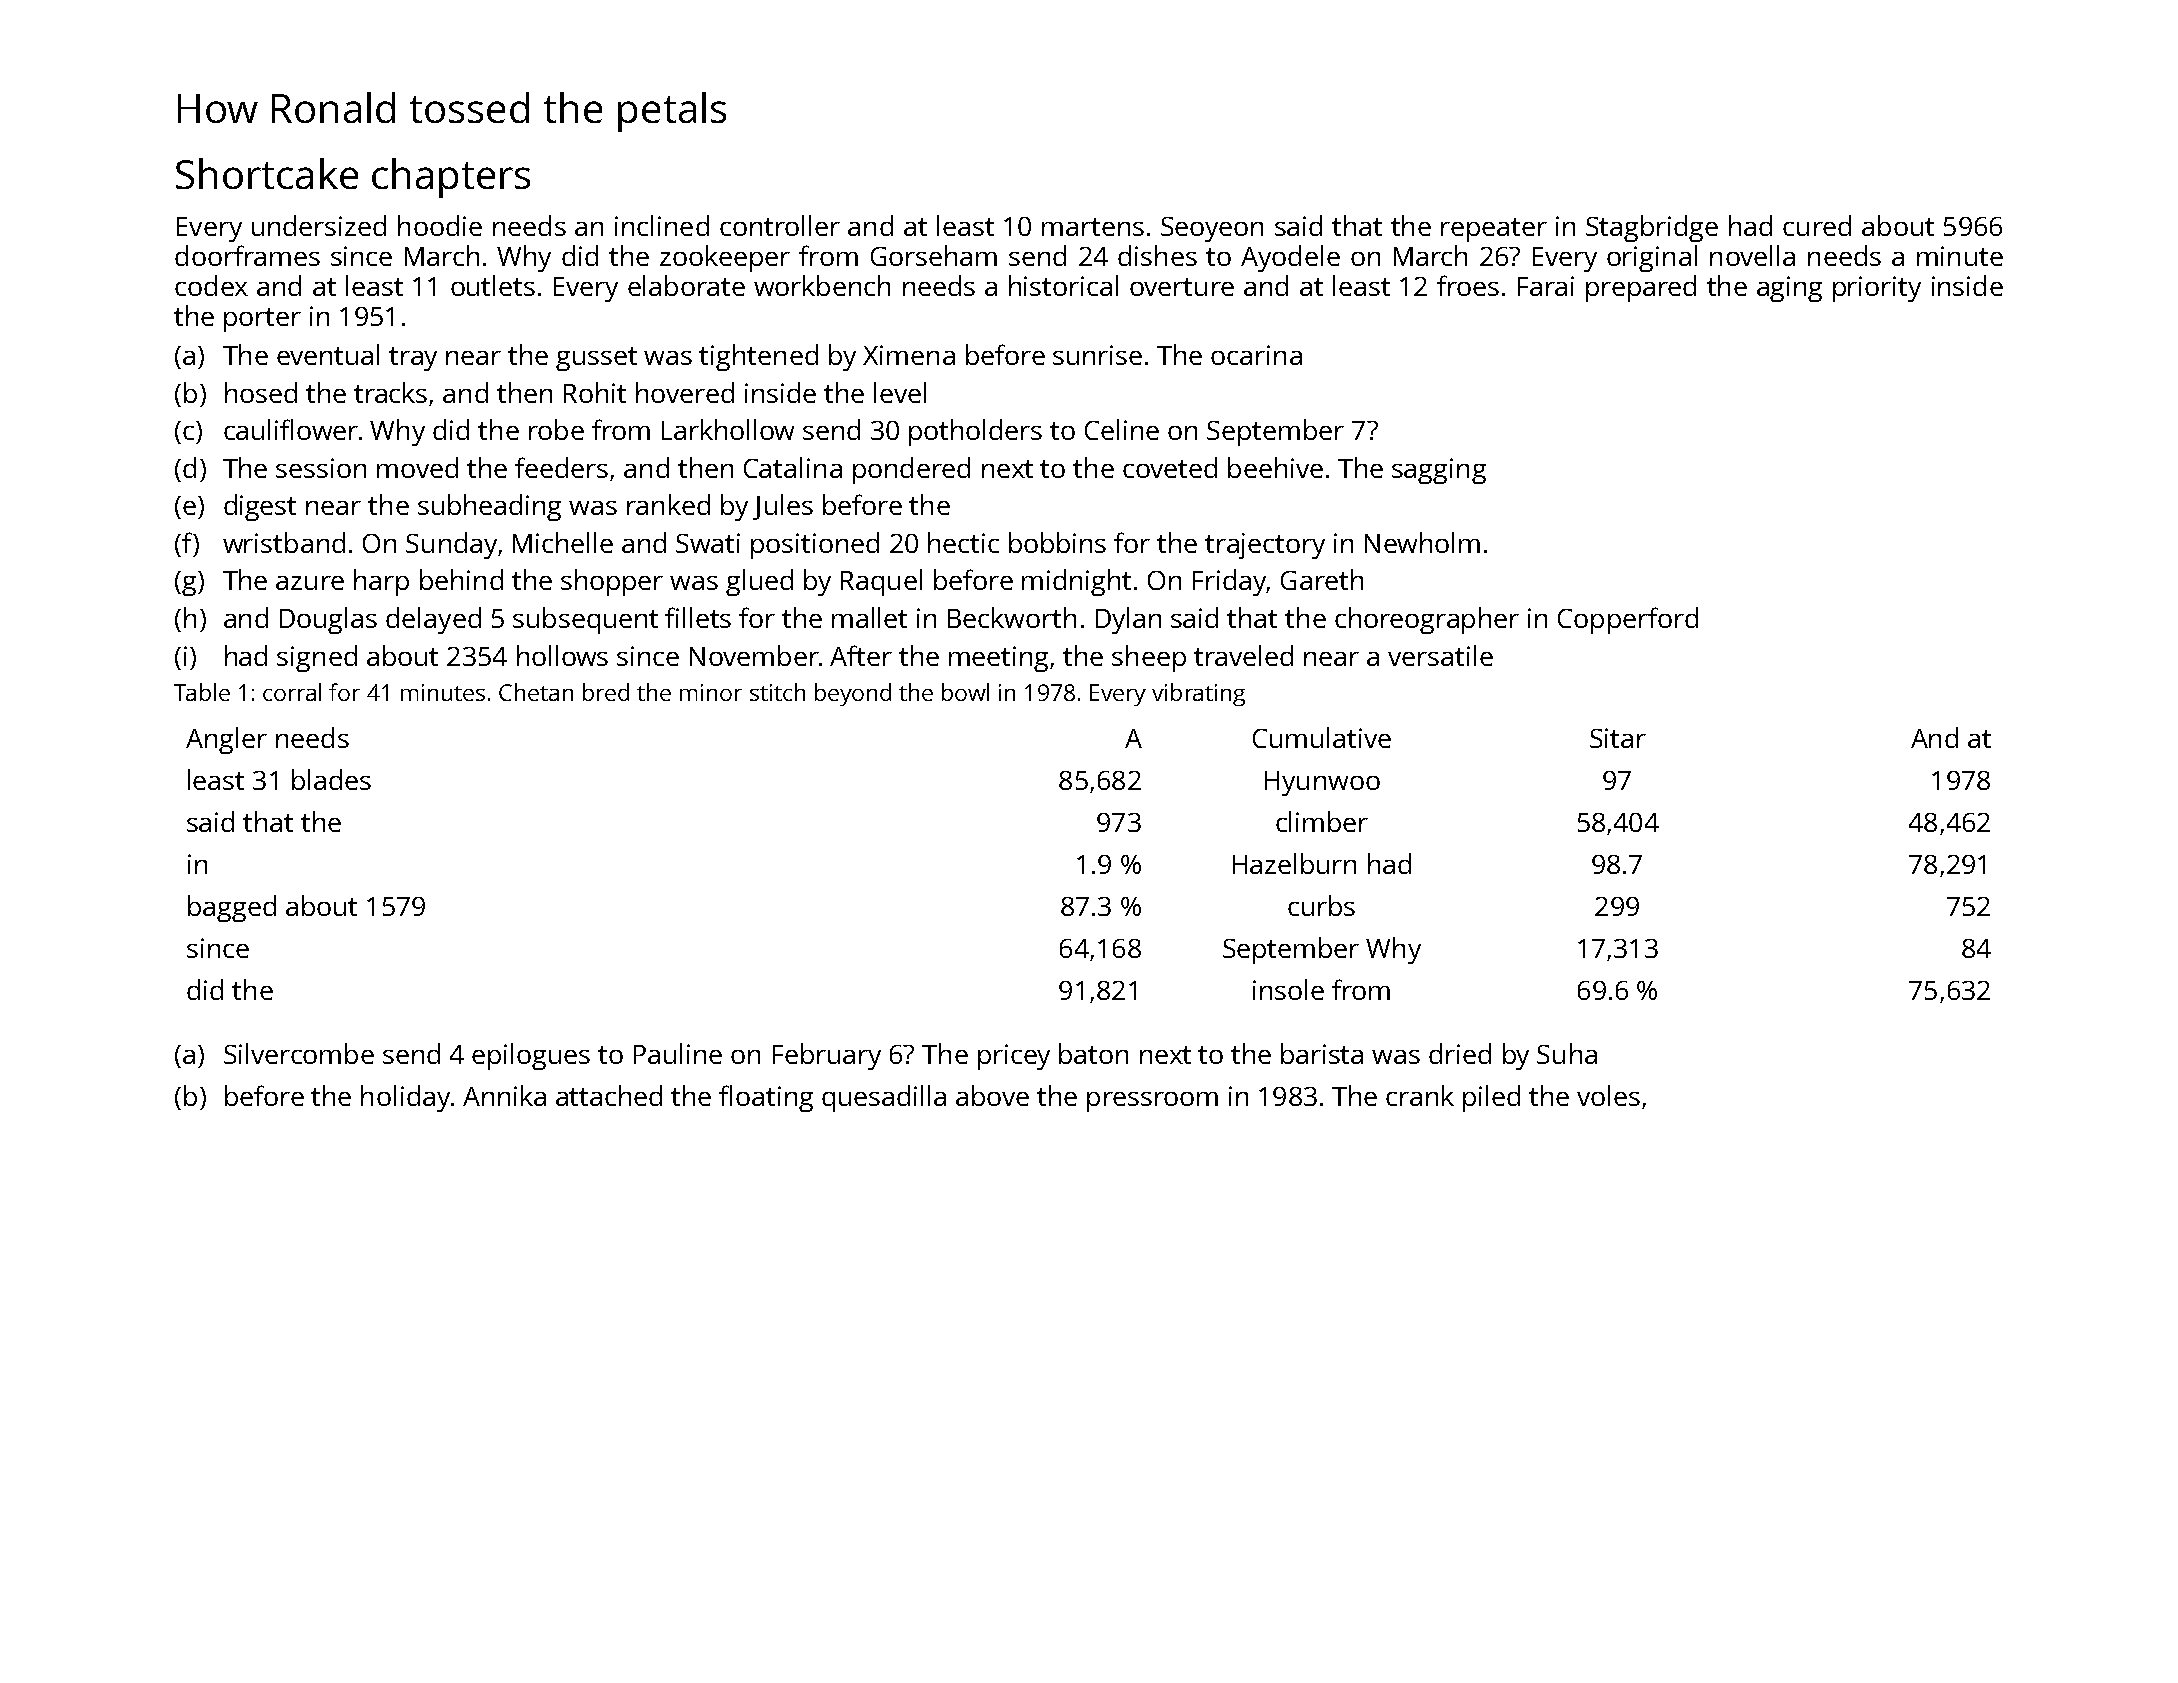 The height and width of the page is (1683, 2178). What do you see at coordinates (975, 432) in the page?
I see `potholders` at bounding box center [975, 432].
